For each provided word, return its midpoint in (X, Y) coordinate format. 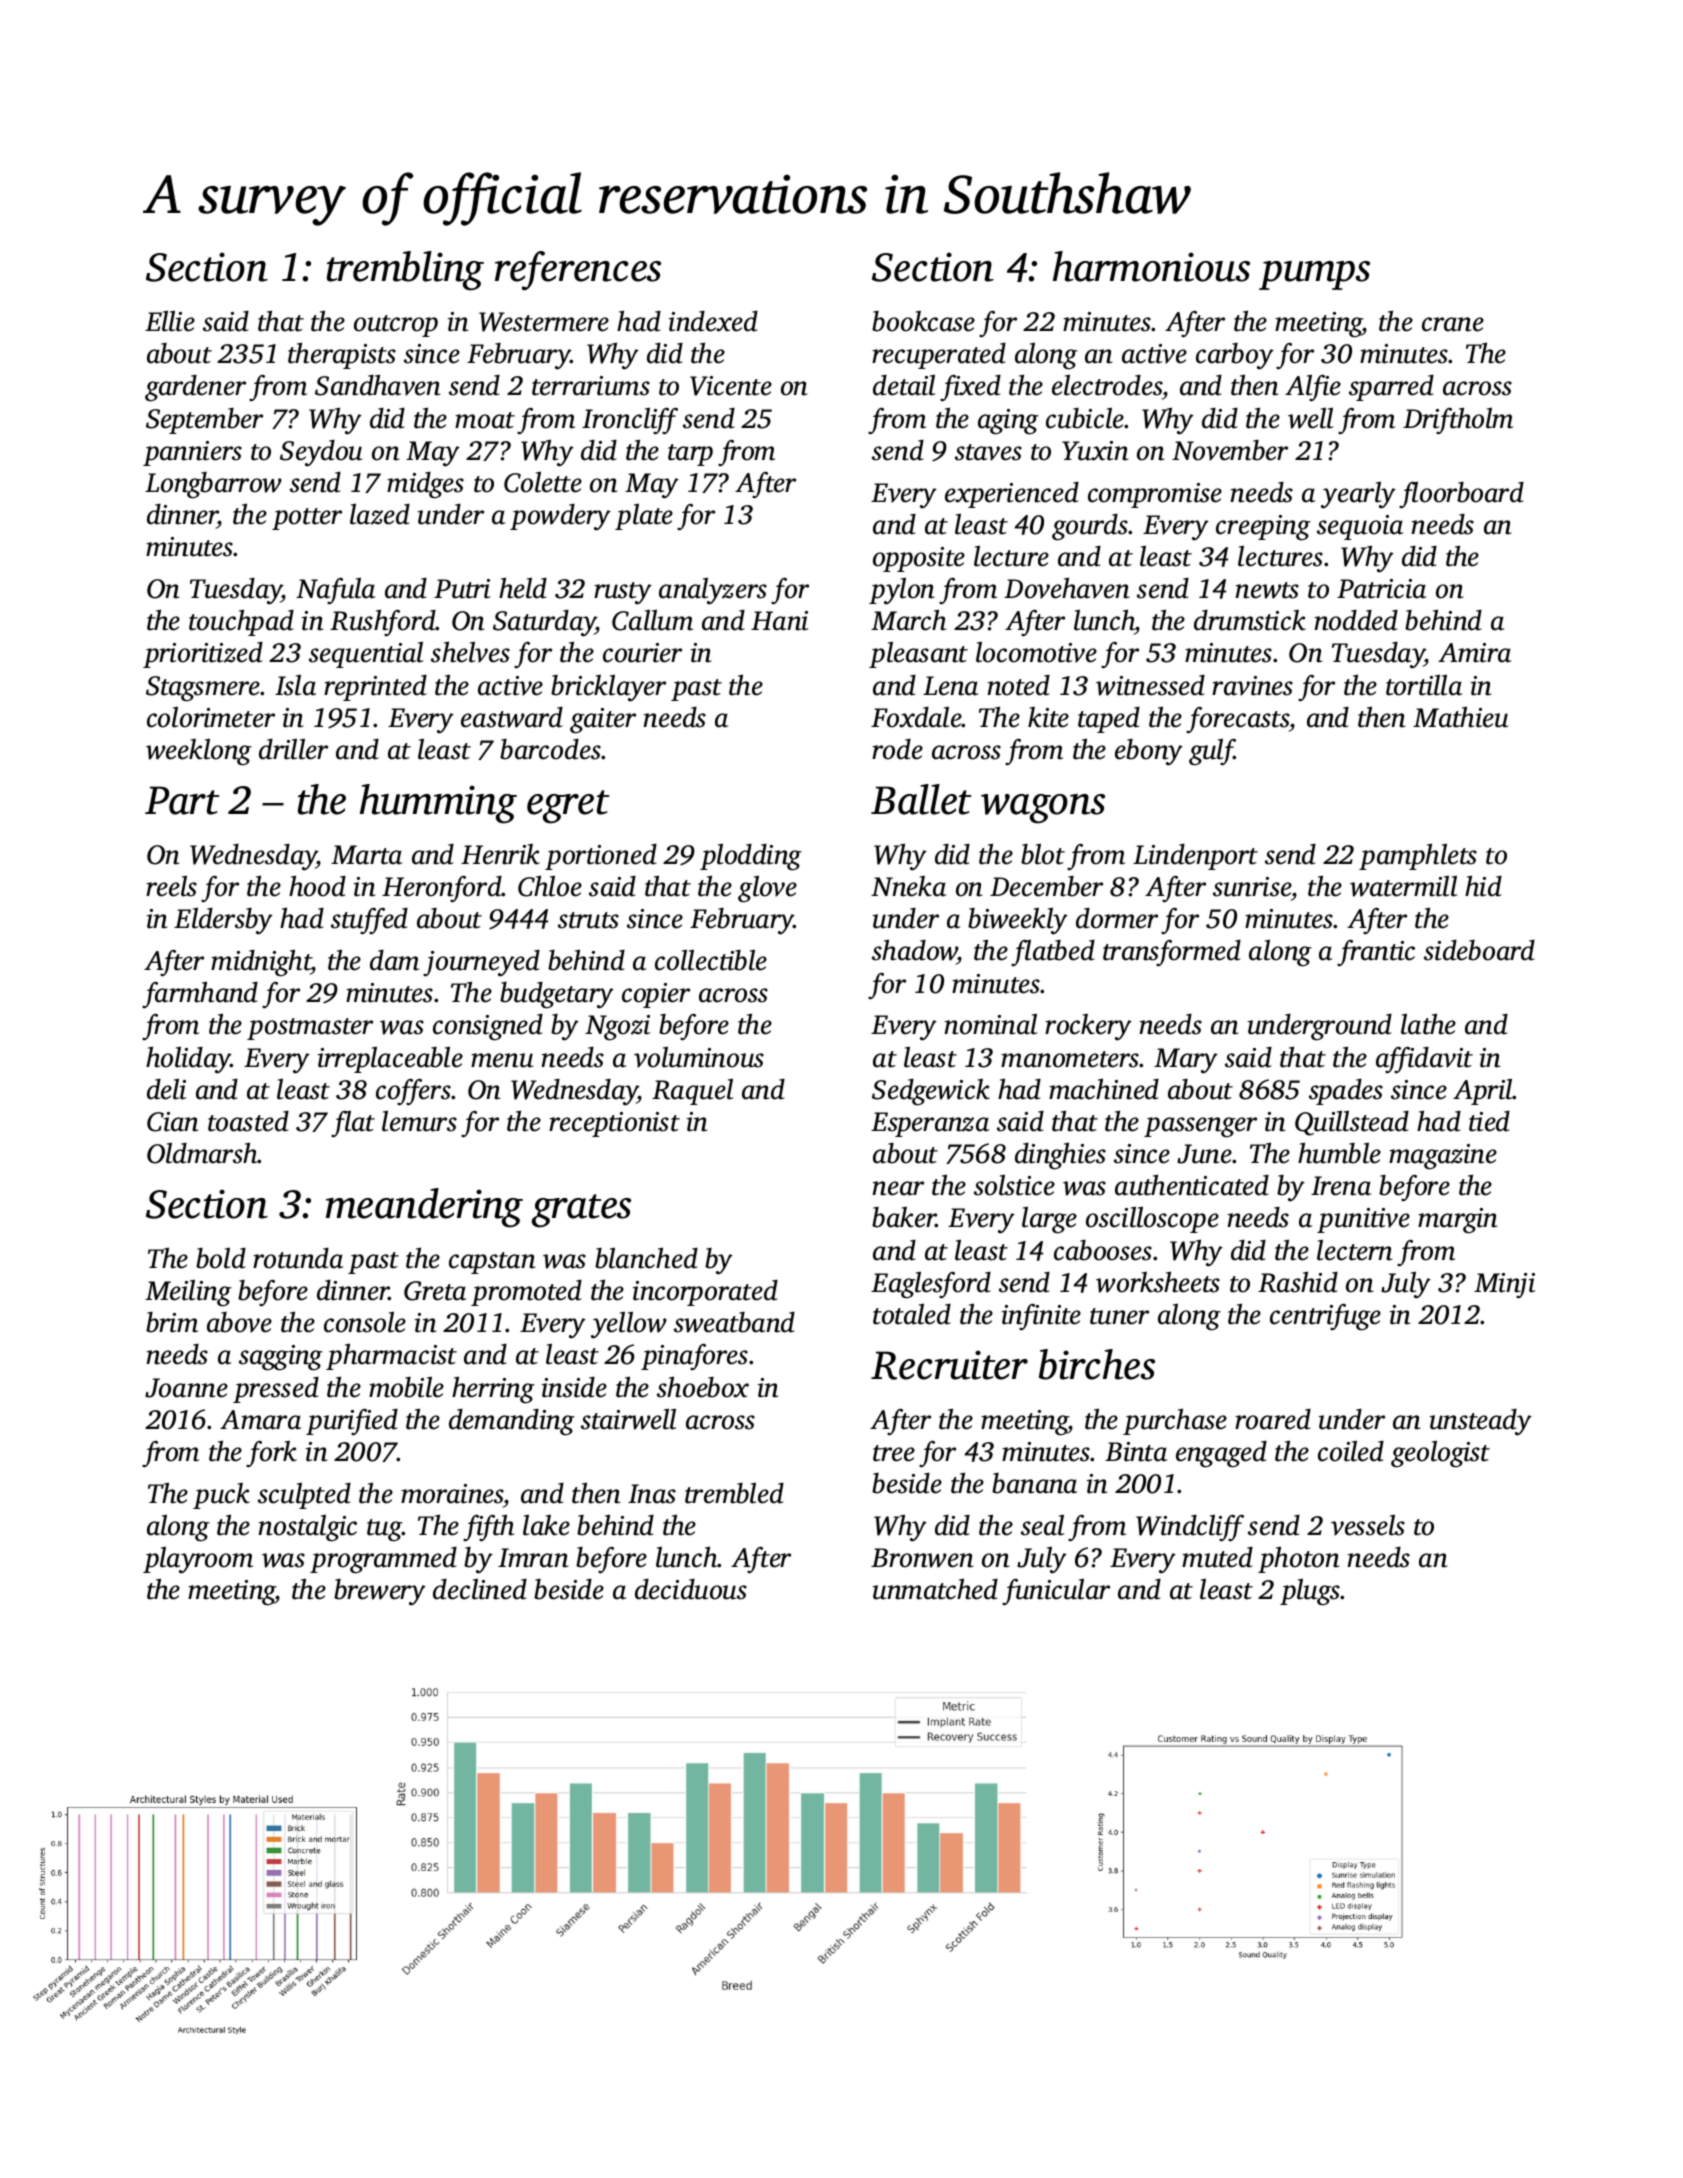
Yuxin (1095, 451)
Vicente (731, 386)
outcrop (396, 326)
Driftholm (1458, 421)
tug (384, 1530)
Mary (1186, 1061)
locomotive (1036, 652)
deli (166, 1089)
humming (438, 804)
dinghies (1060, 1156)
